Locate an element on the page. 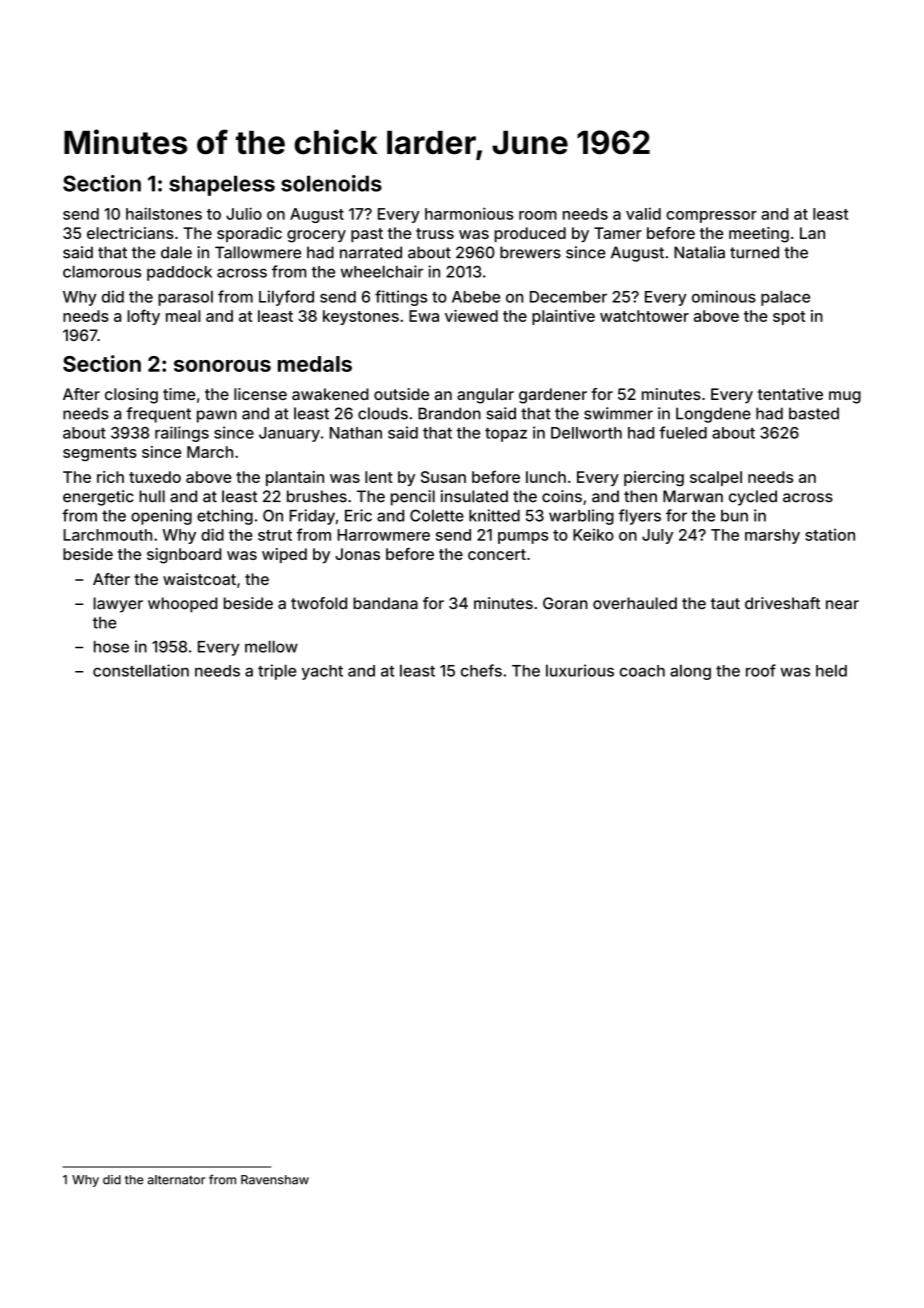 The image size is (924, 1308). parasol is located at coordinates (185, 298).
